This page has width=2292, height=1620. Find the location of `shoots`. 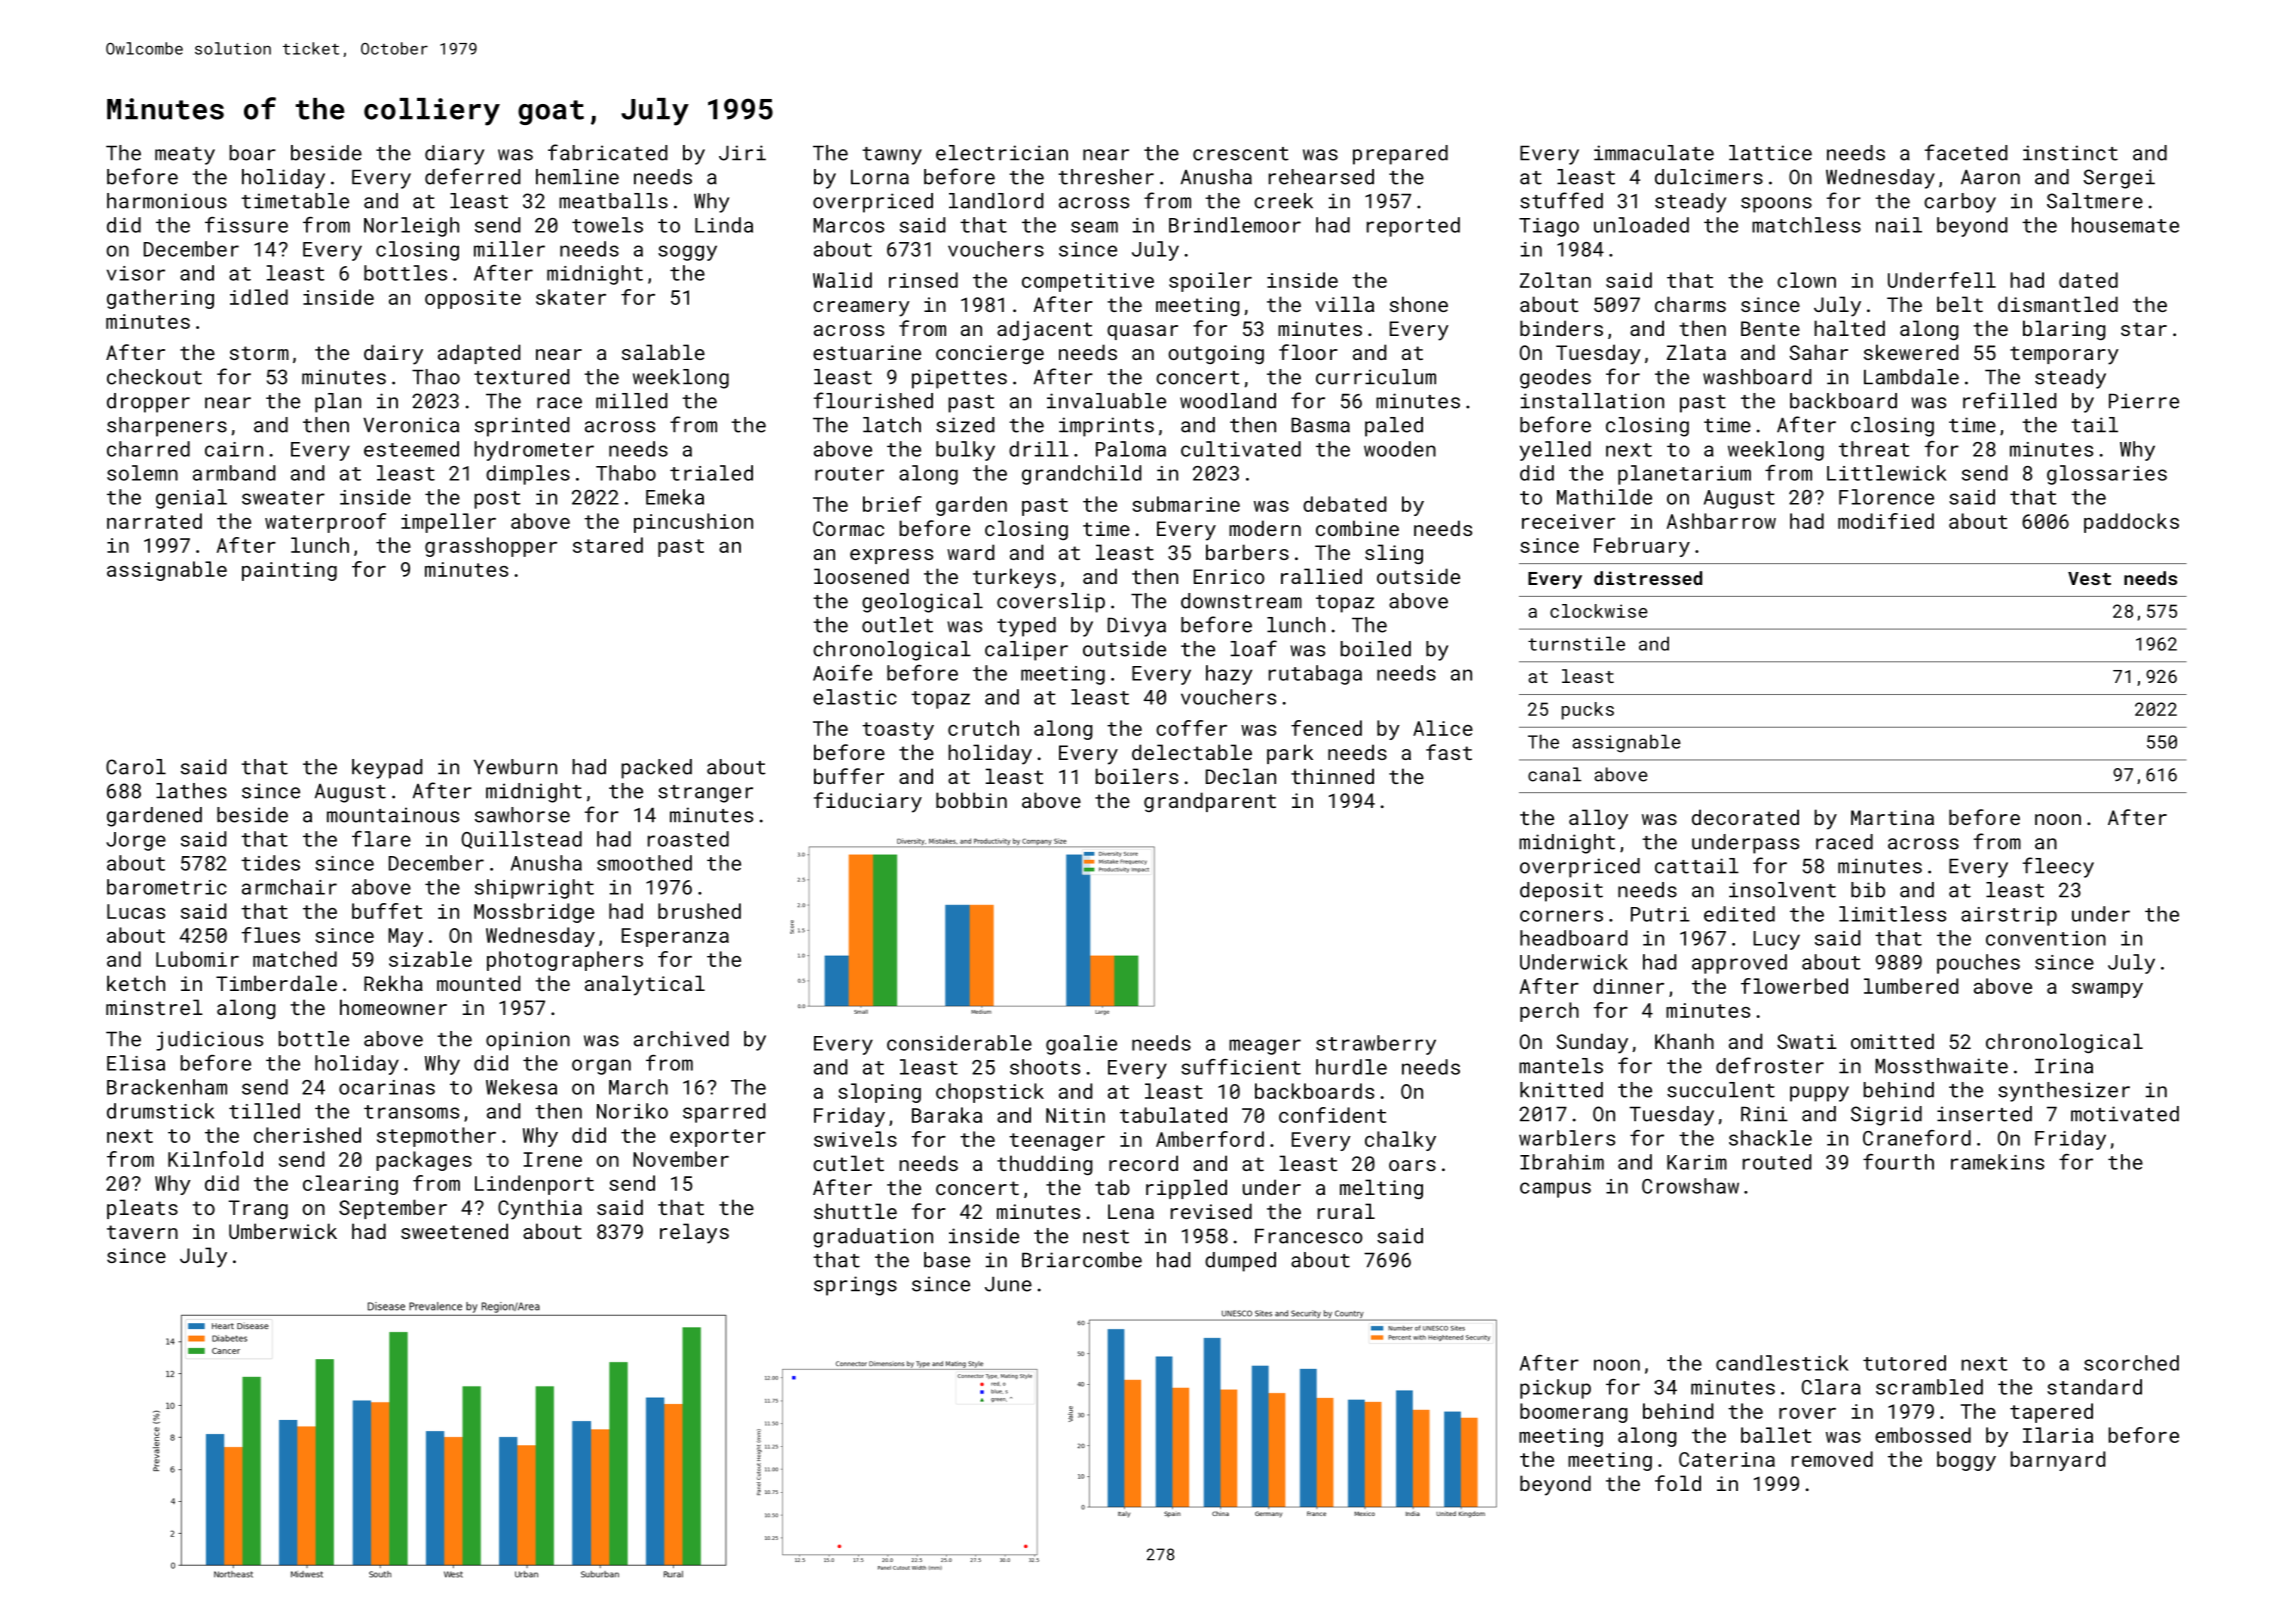

shoots is located at coordinates (1045, 1067).
